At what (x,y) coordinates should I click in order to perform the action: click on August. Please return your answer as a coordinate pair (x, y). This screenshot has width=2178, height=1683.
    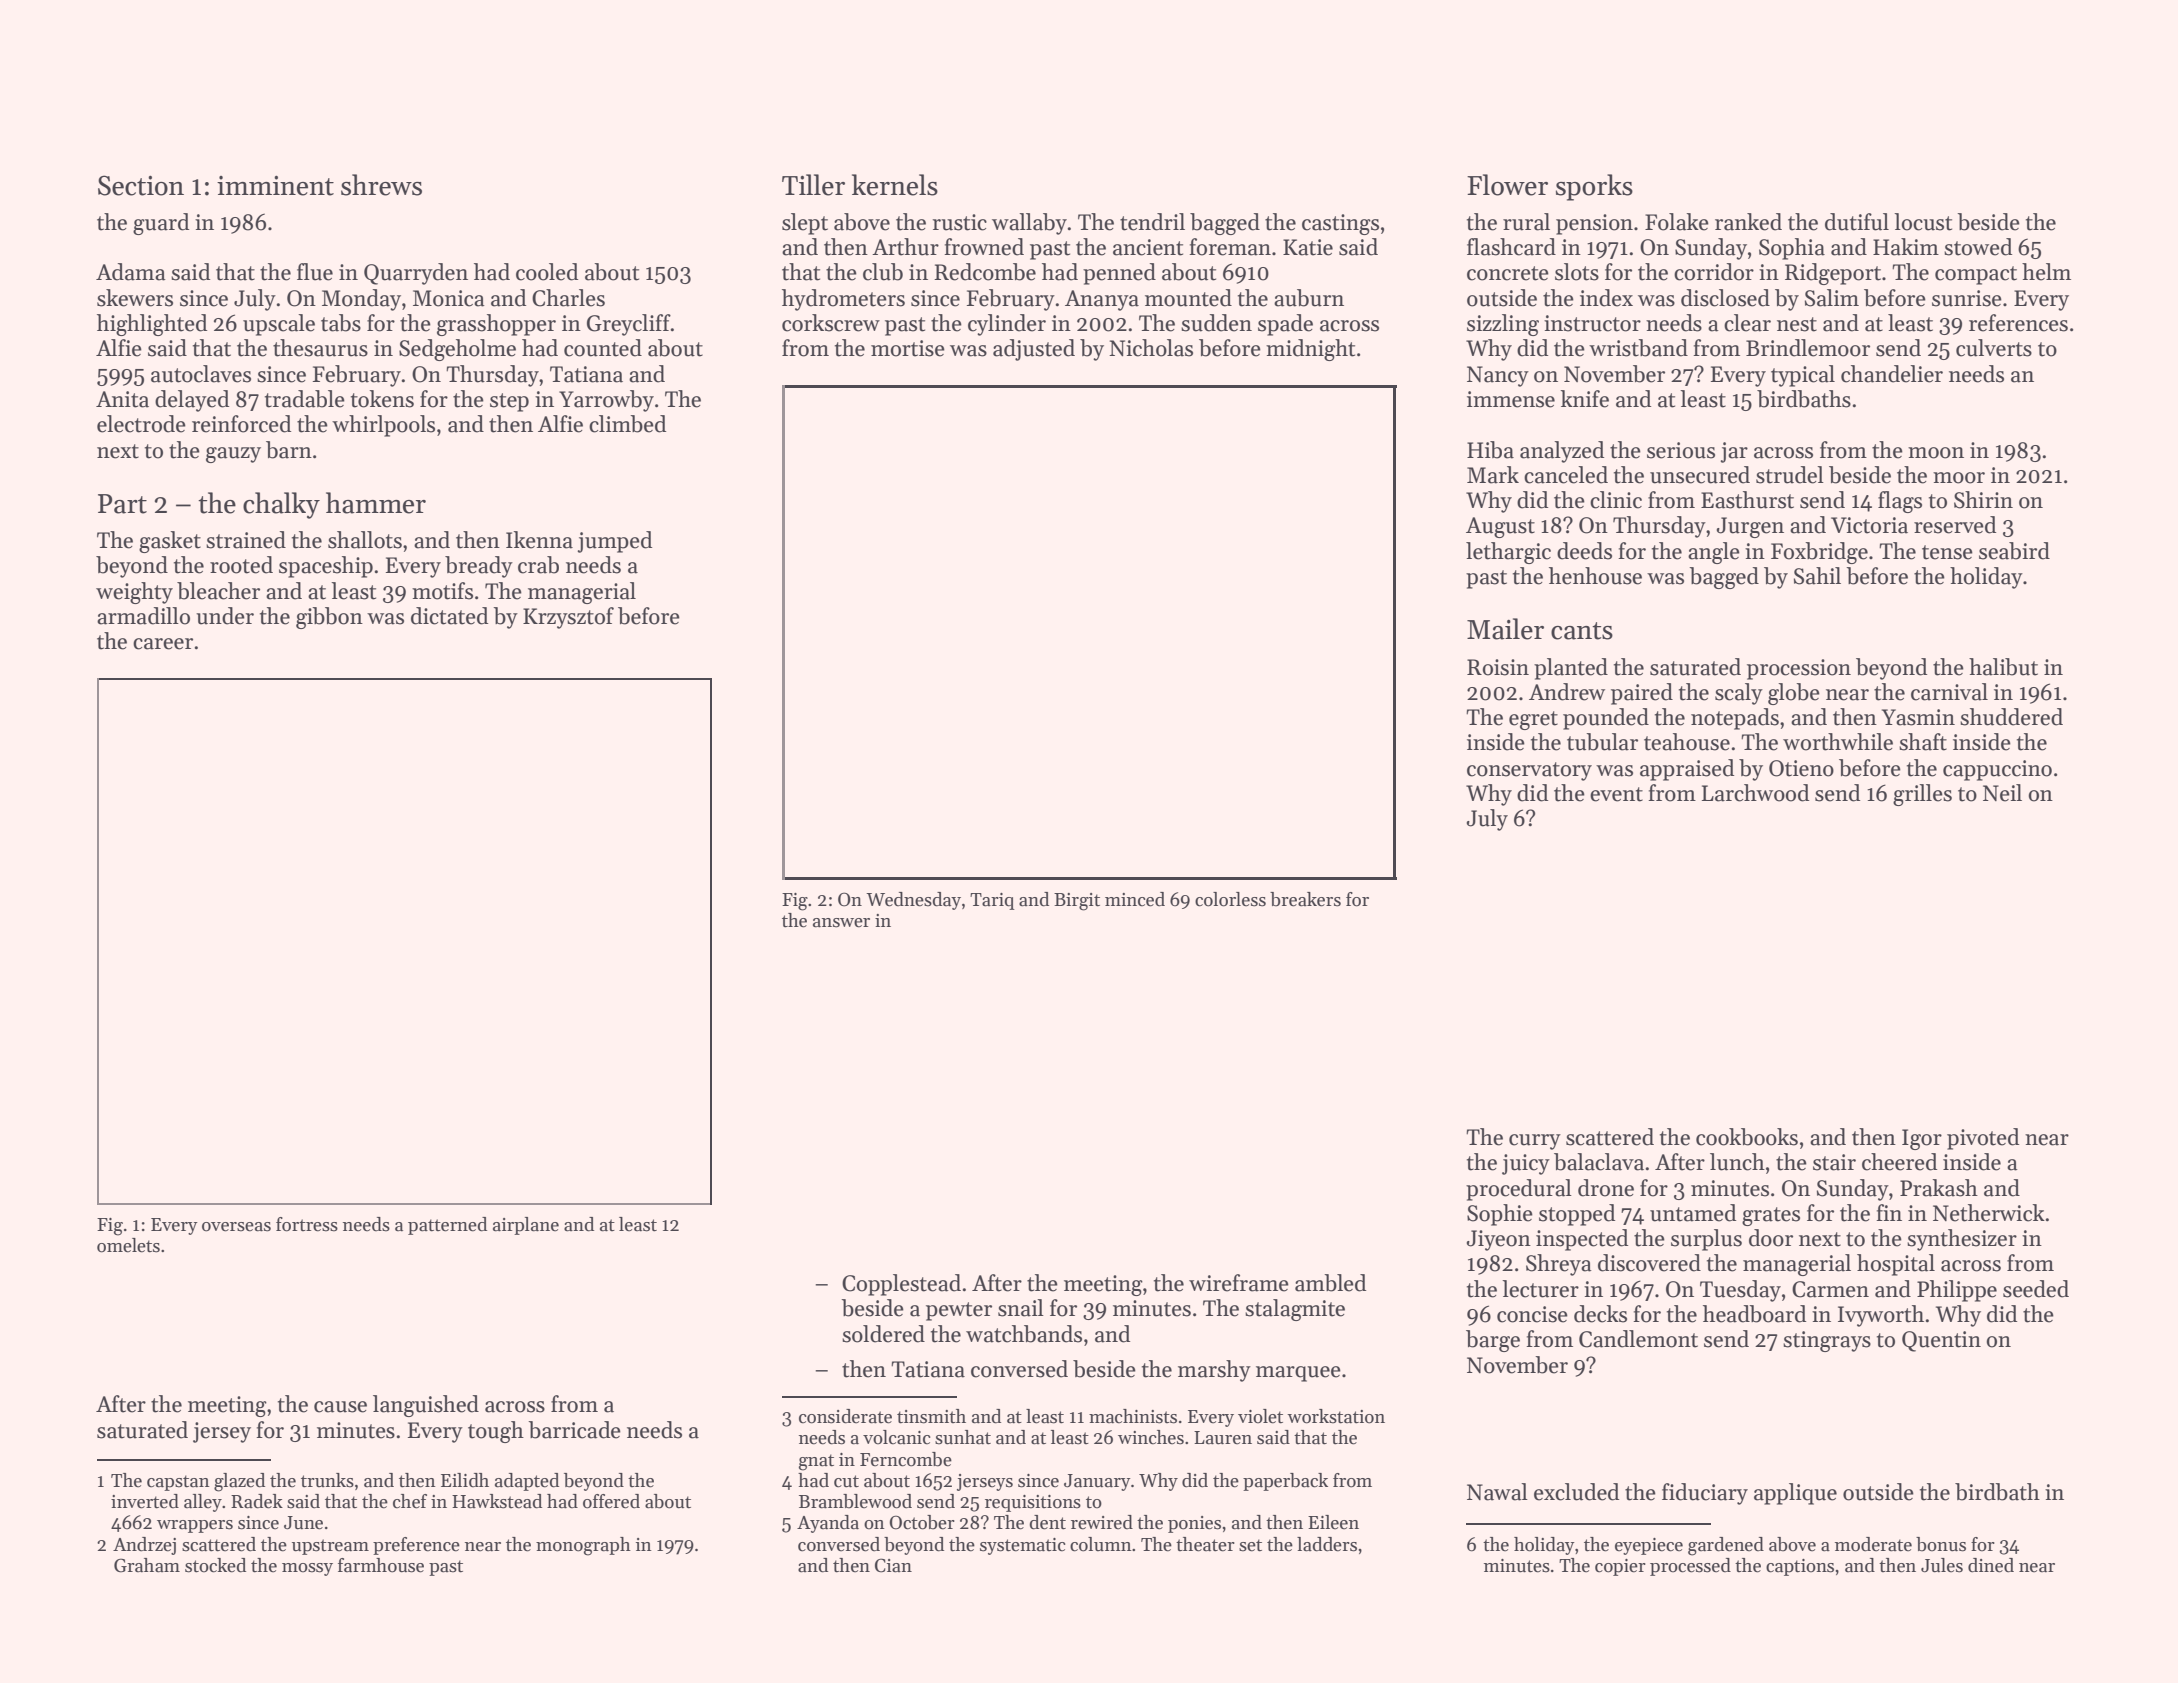
    Looking at the image, I should click on (1500, 527).
